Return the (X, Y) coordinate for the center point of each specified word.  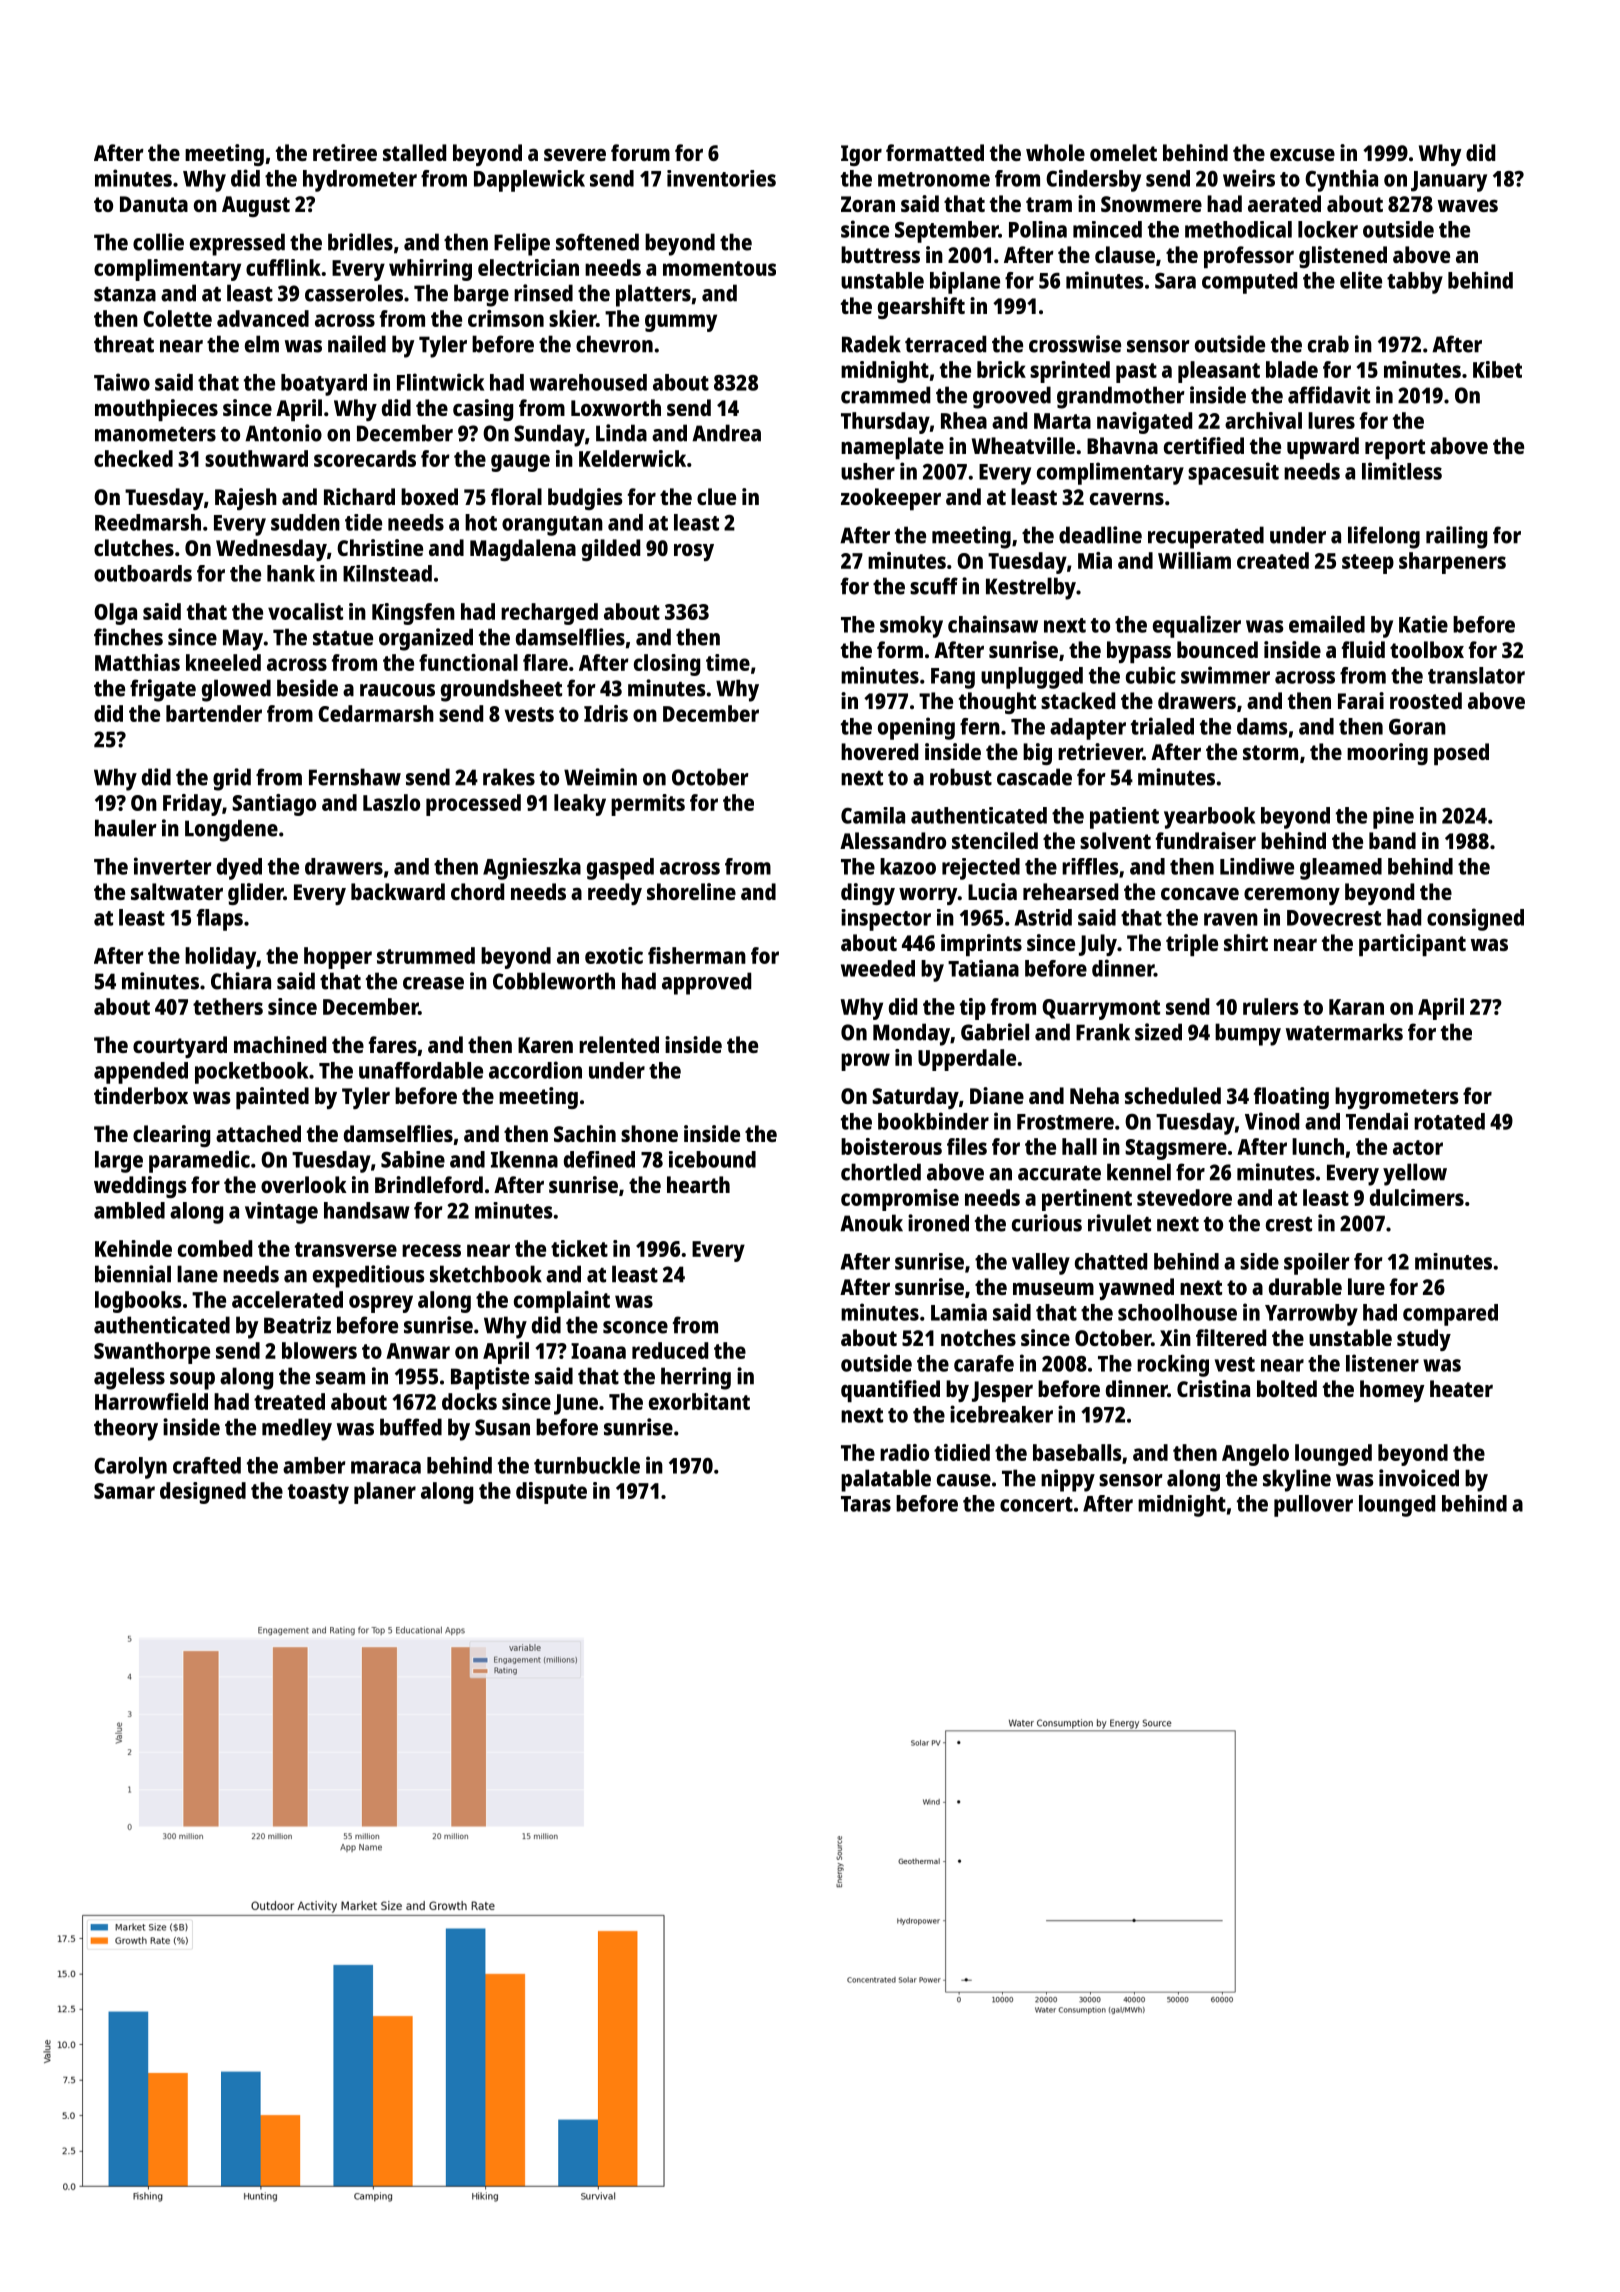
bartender (214, 713)
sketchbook (486, 1274)
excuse (1302, 155)
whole (1055, 152)
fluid (1363, 649)
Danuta (154, 204)
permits (648, 805)
